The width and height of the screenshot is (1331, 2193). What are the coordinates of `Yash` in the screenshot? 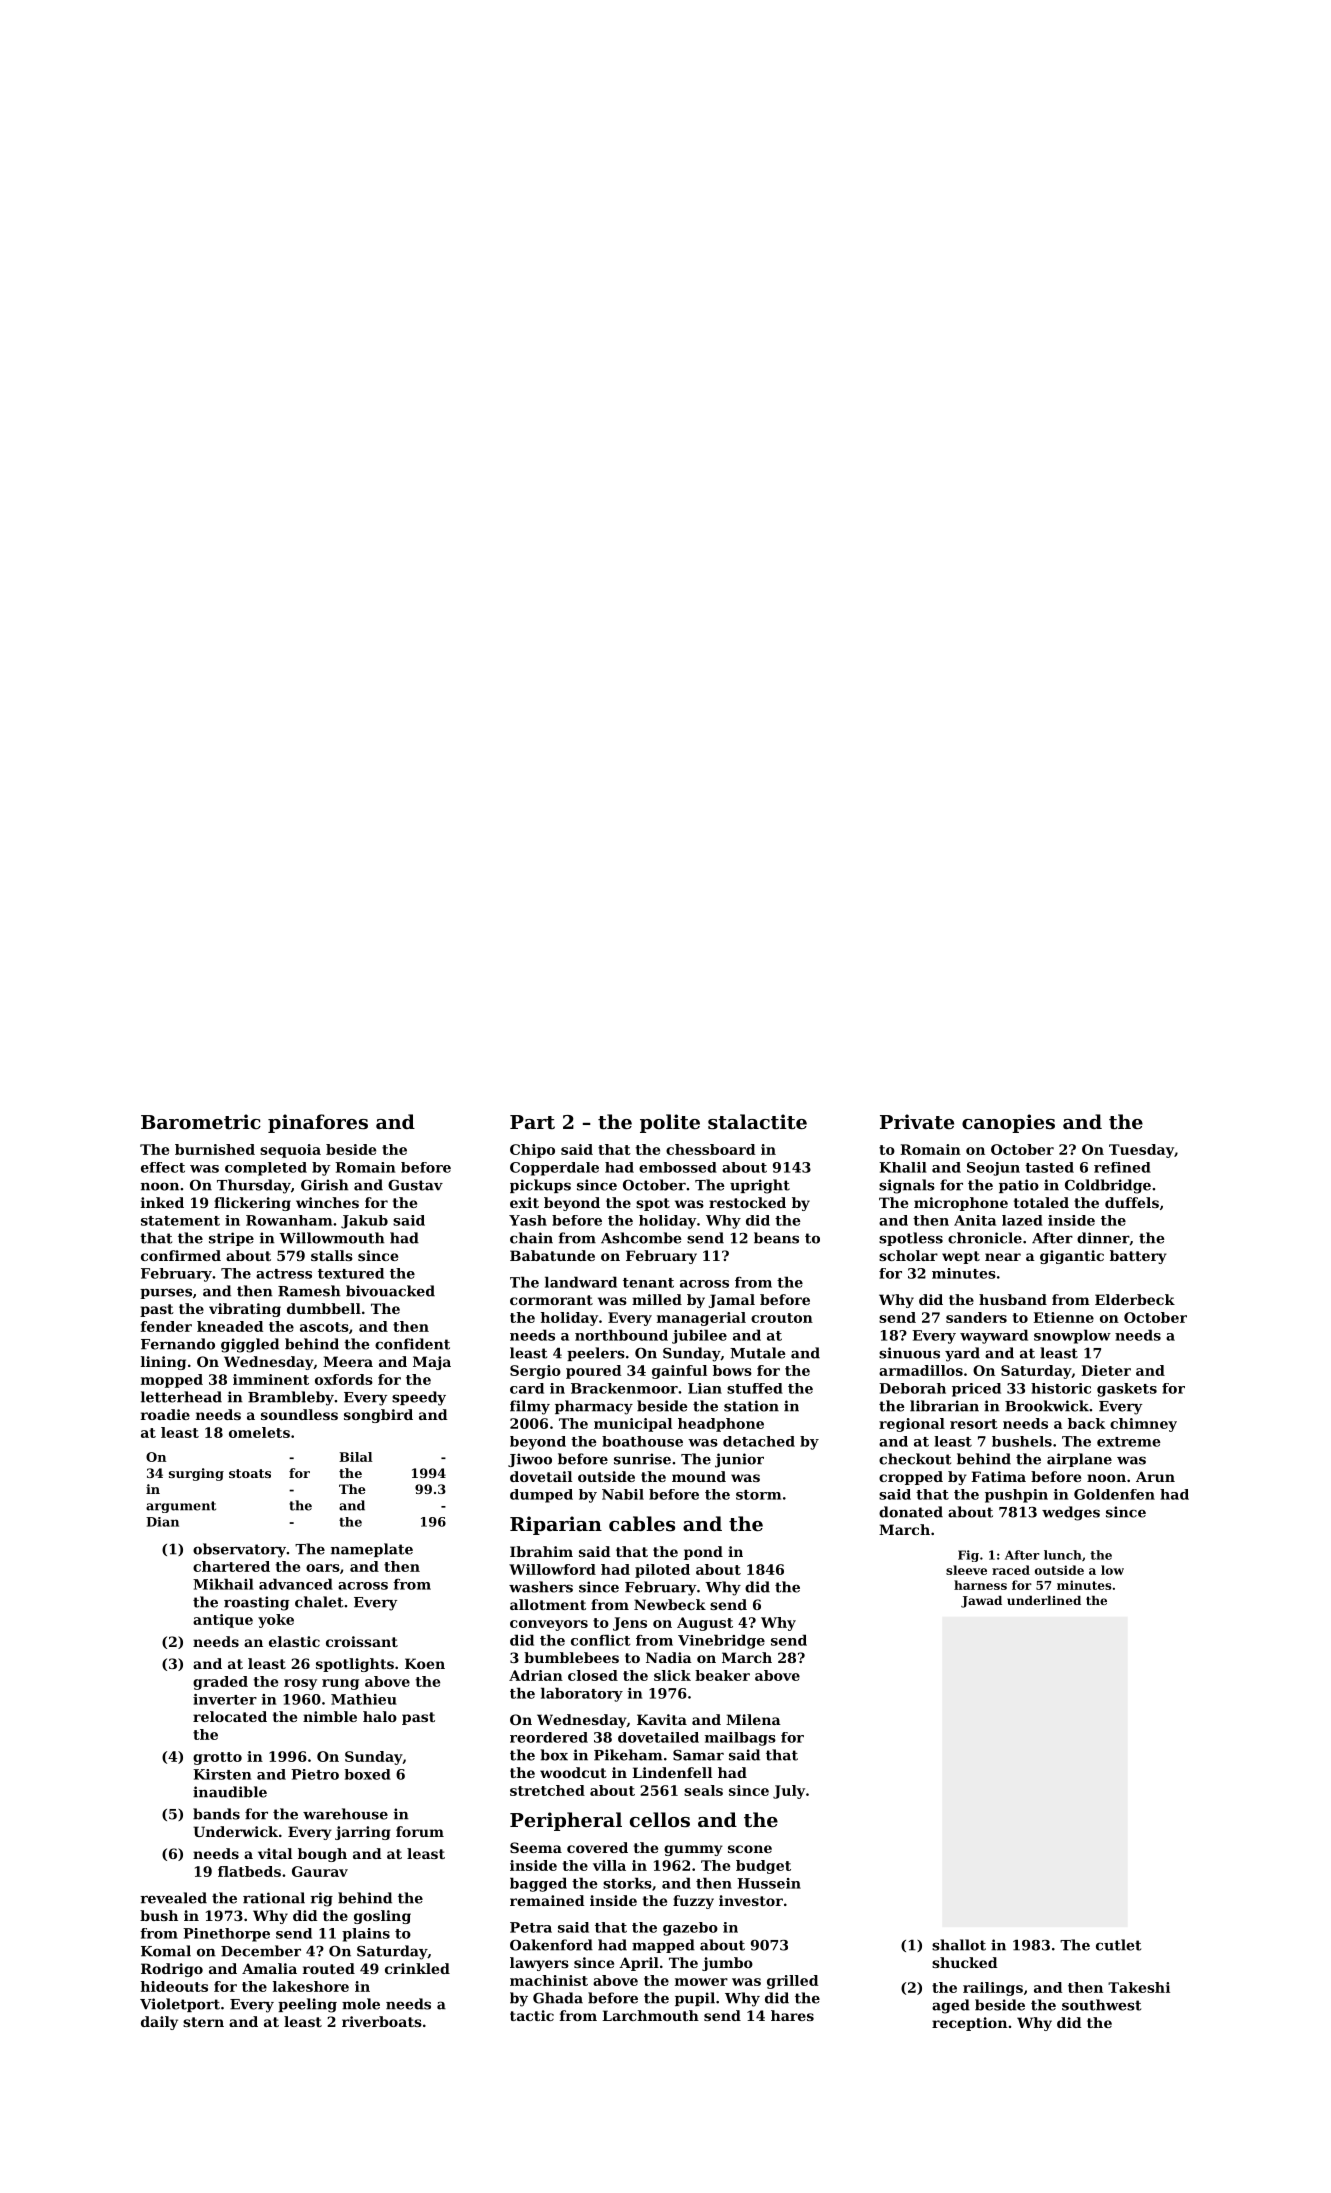 It's located at (528, 1220).
